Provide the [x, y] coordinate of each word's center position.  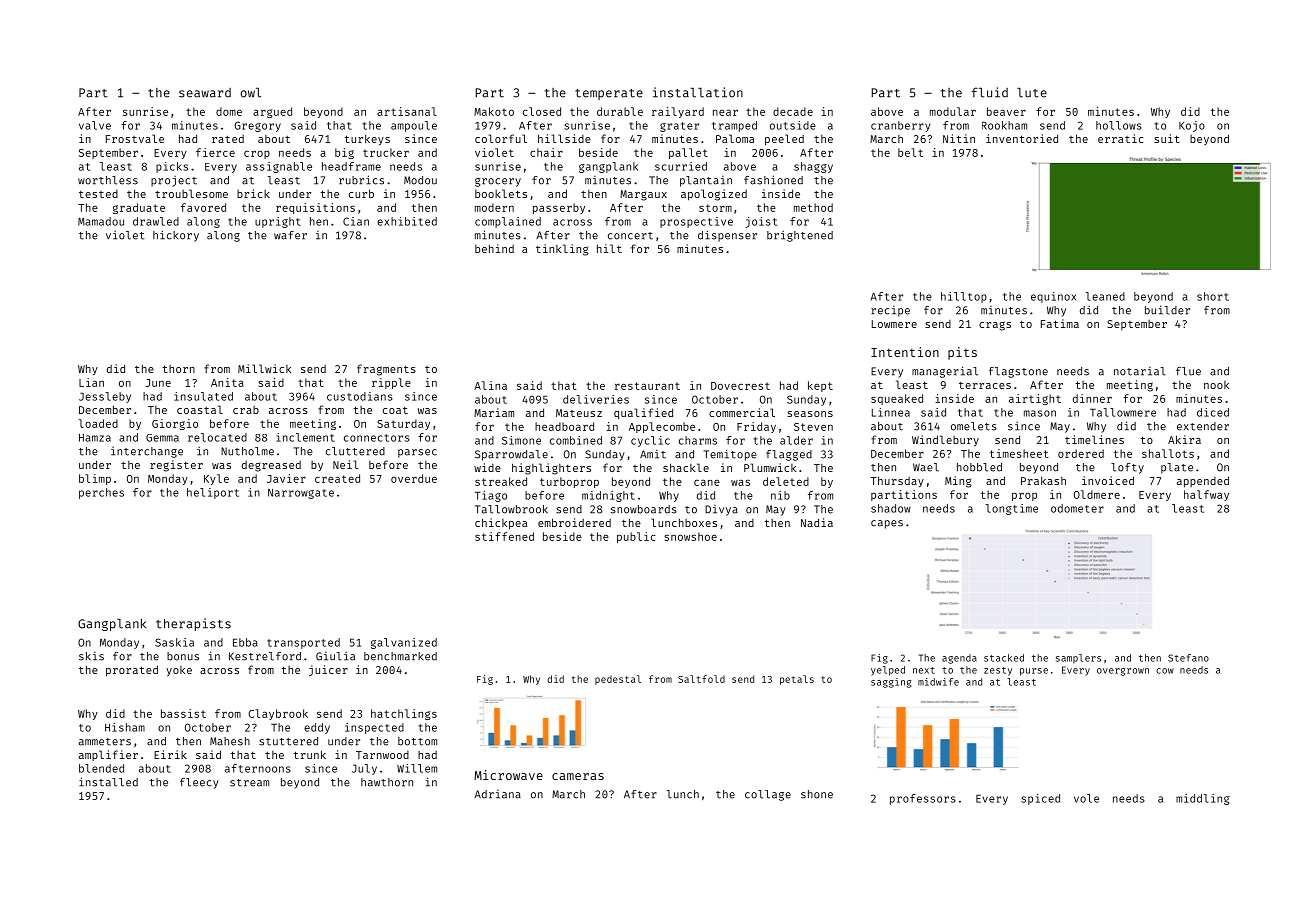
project [174, 181]
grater [679, 127]
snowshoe [690, 536]
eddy [317, 728]
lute [1032, 93]
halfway [1206, 495]
